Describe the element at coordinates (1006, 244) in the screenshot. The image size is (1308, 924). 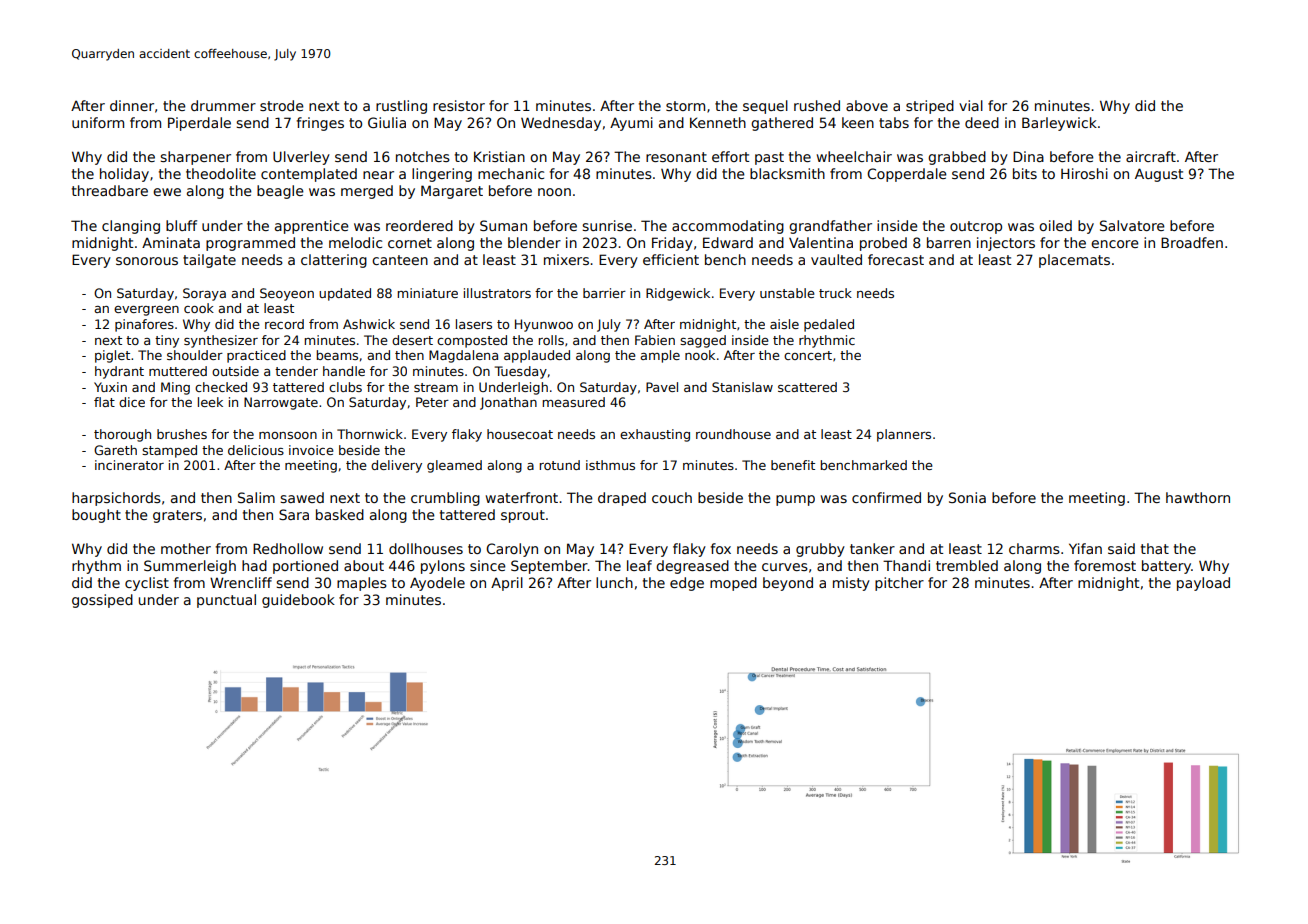
I see `injectors` at that location.
